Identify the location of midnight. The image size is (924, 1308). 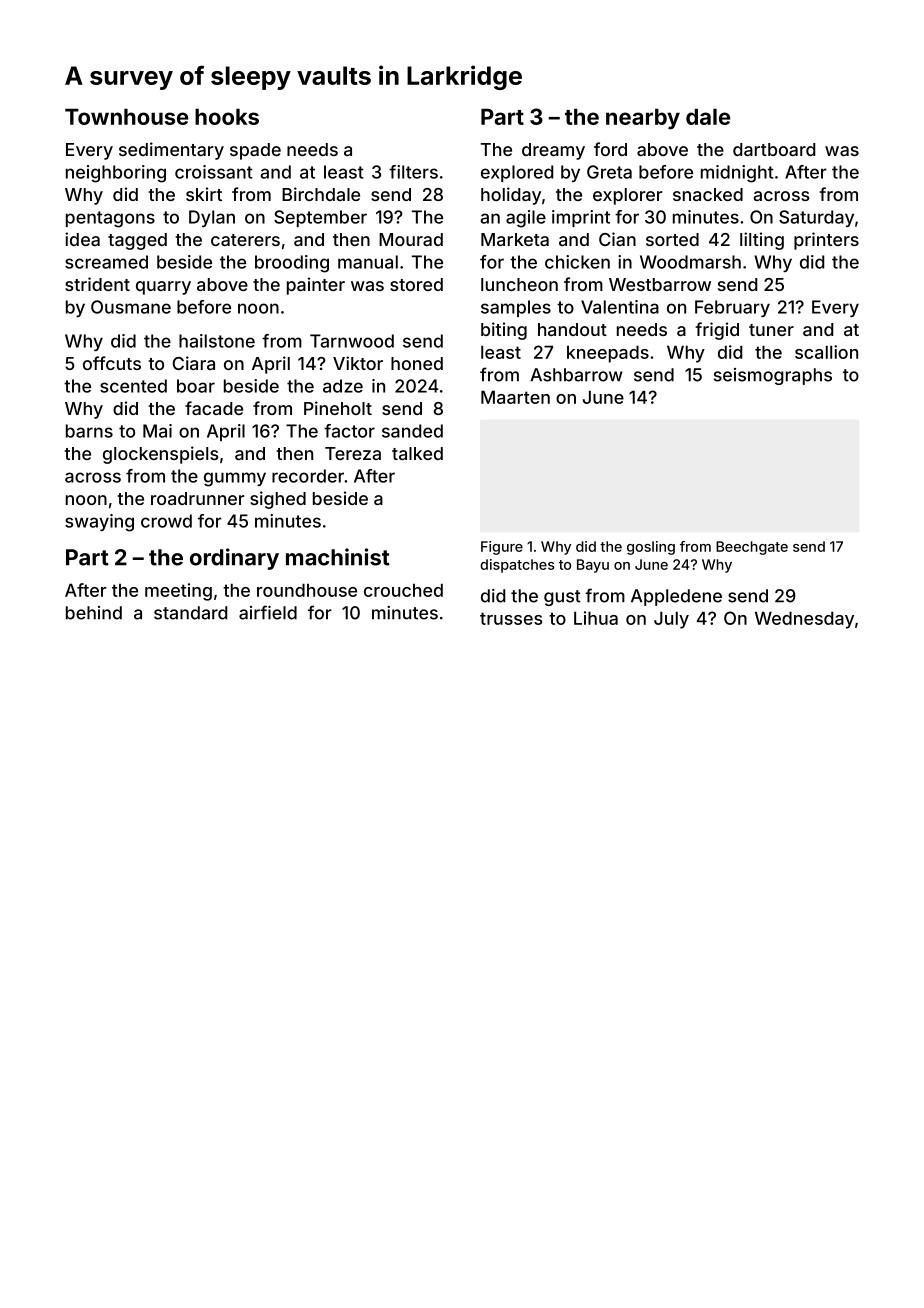
(737, 174).
